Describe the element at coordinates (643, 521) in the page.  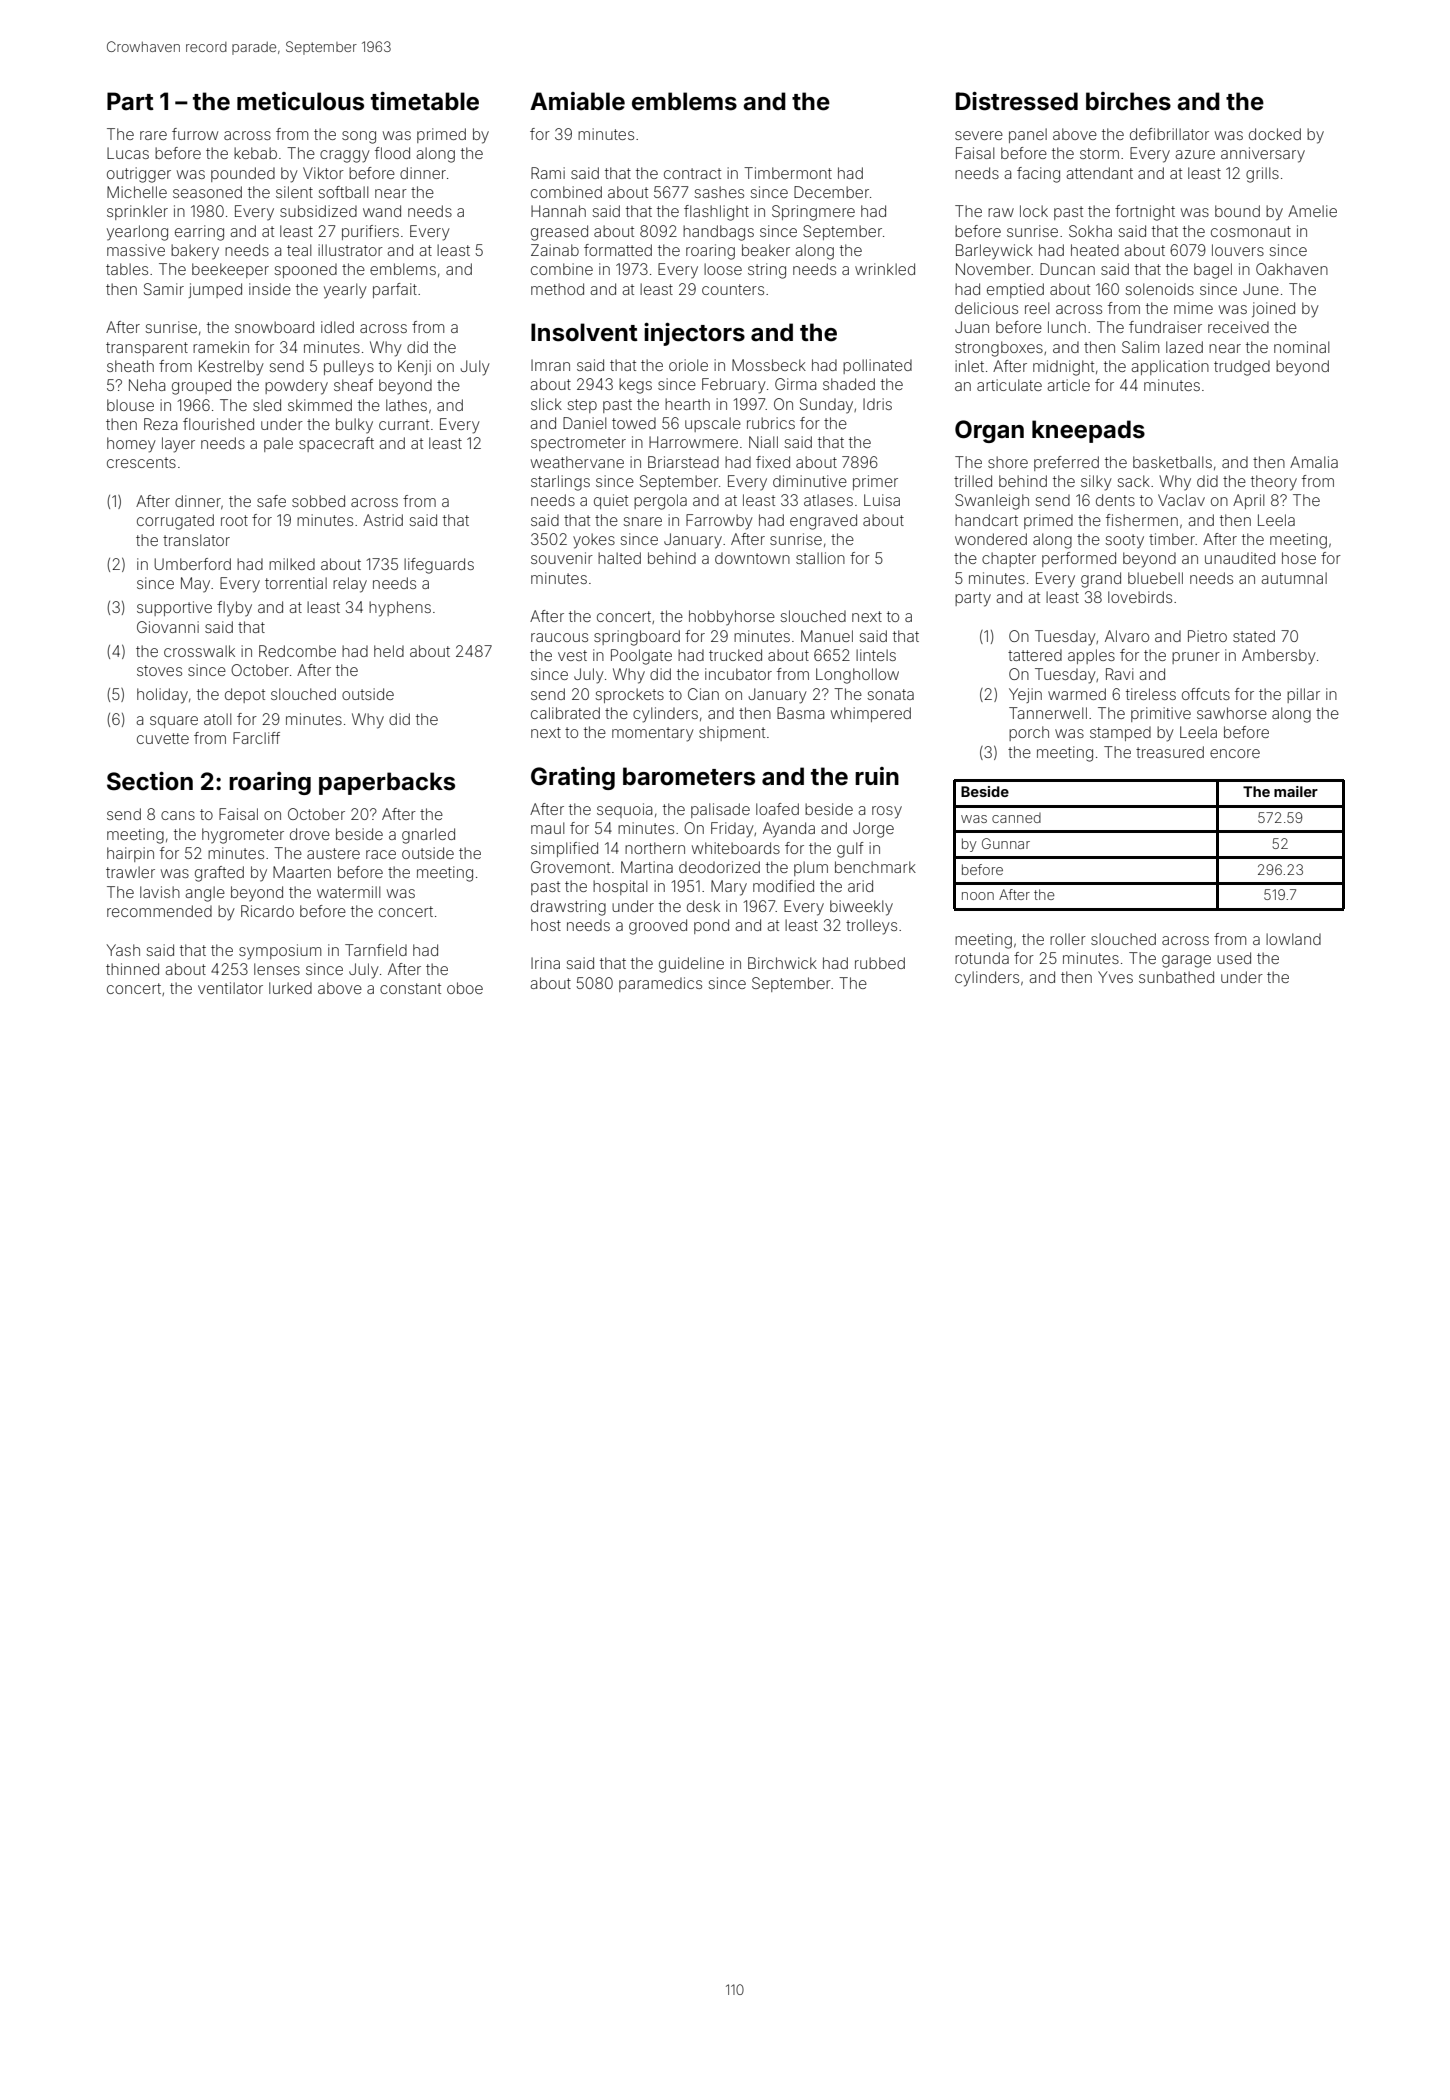
I see `snare` at that location.
